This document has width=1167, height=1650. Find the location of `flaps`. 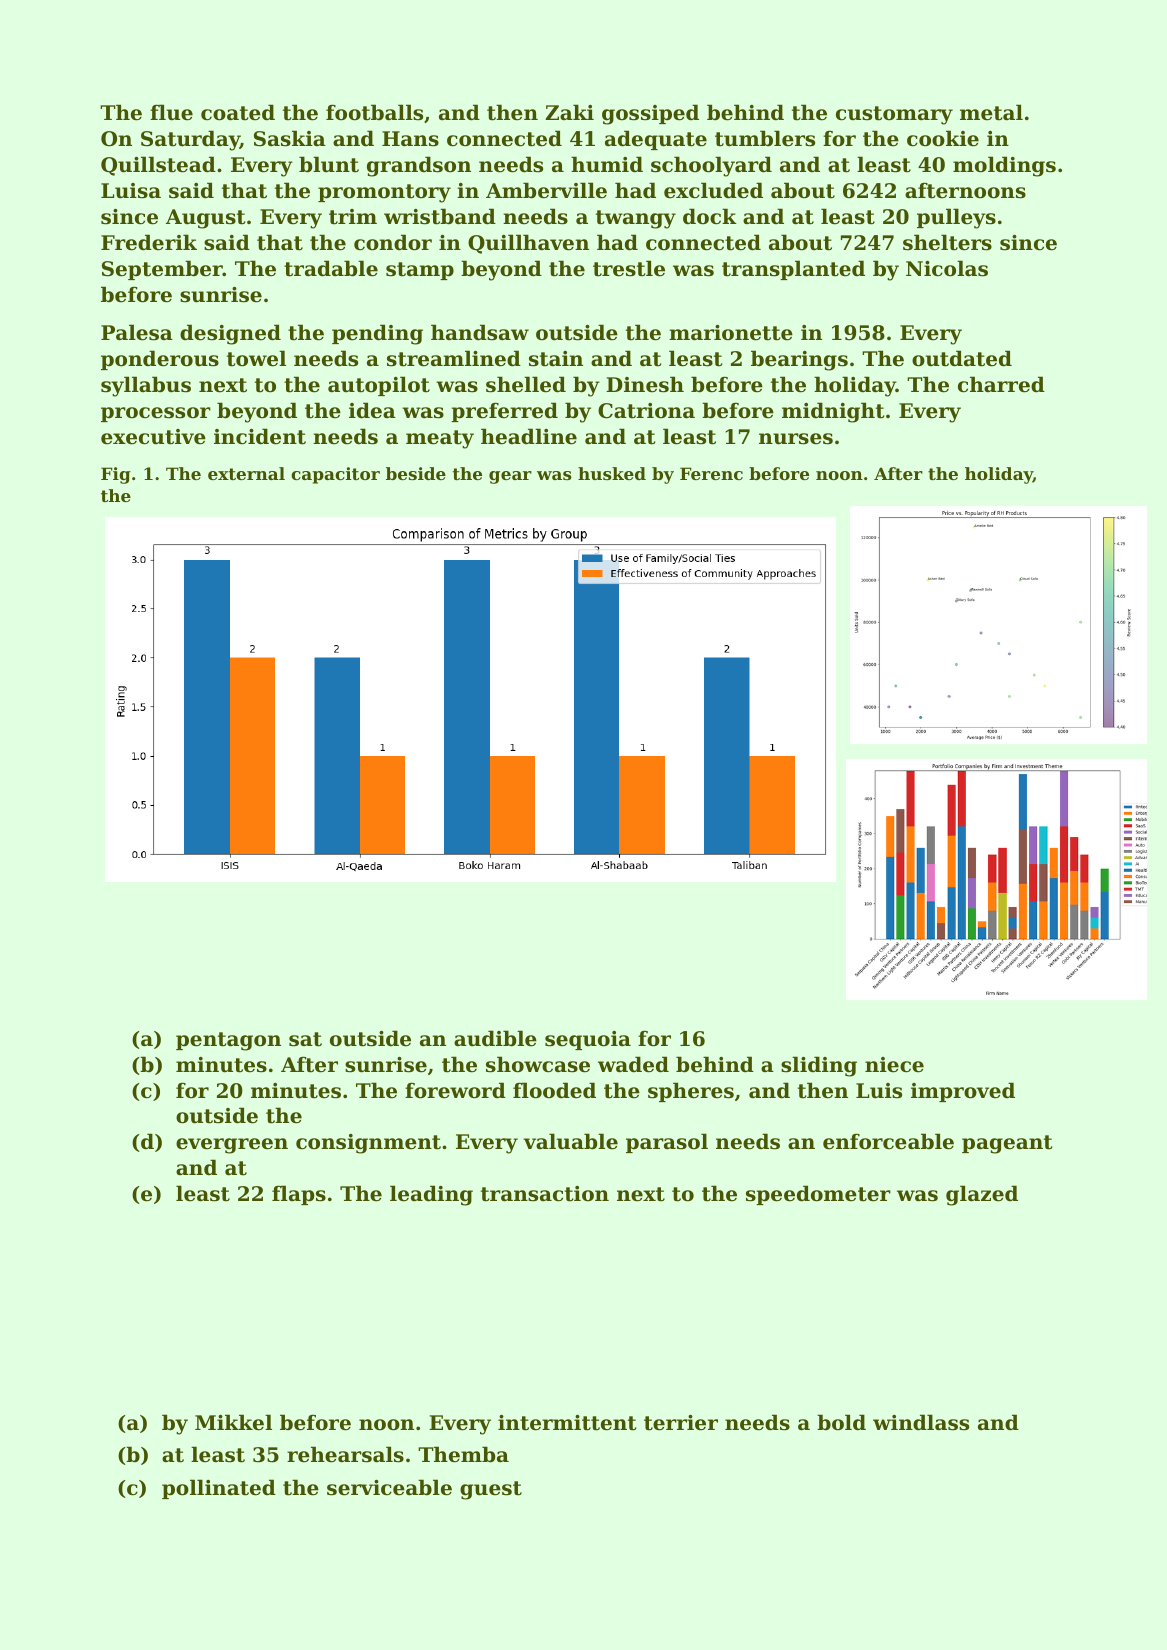

flaps is located at coordinates (299, 1195).
